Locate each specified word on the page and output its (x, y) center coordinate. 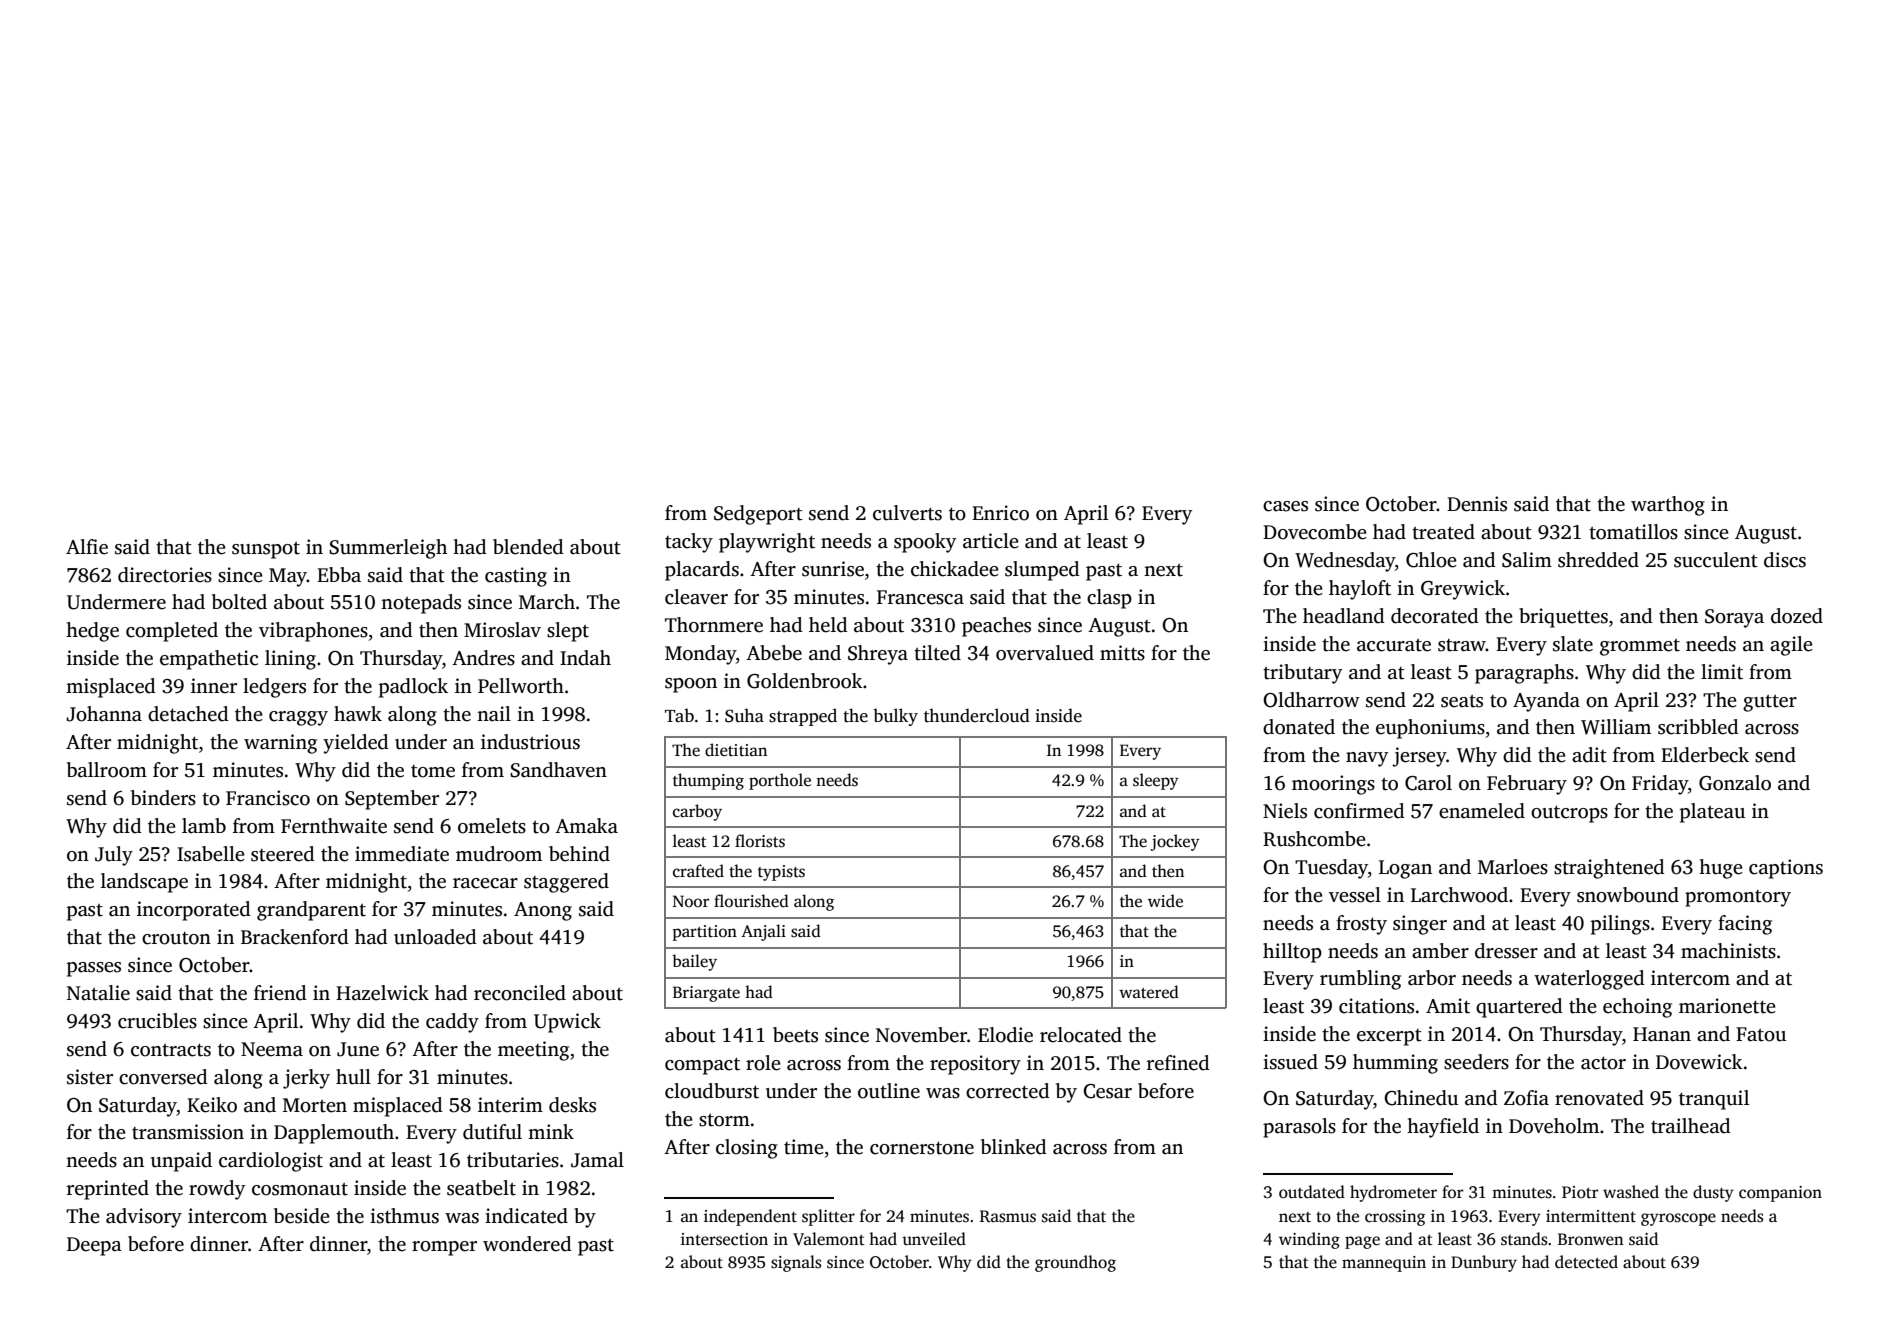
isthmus (404, 1216)
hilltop (1292, 953)
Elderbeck (1705, 755)
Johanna (104, 714)
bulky (895, 717)
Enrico (1000, 513)
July (114, 856)
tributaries (513, 1160)
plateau (1712, 813)
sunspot (266, 550)
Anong (543, 911)
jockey (1175, 842)
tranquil (1714, 1100)
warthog (1668, 506)
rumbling (1360, 980)
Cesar (1107, 1091)
